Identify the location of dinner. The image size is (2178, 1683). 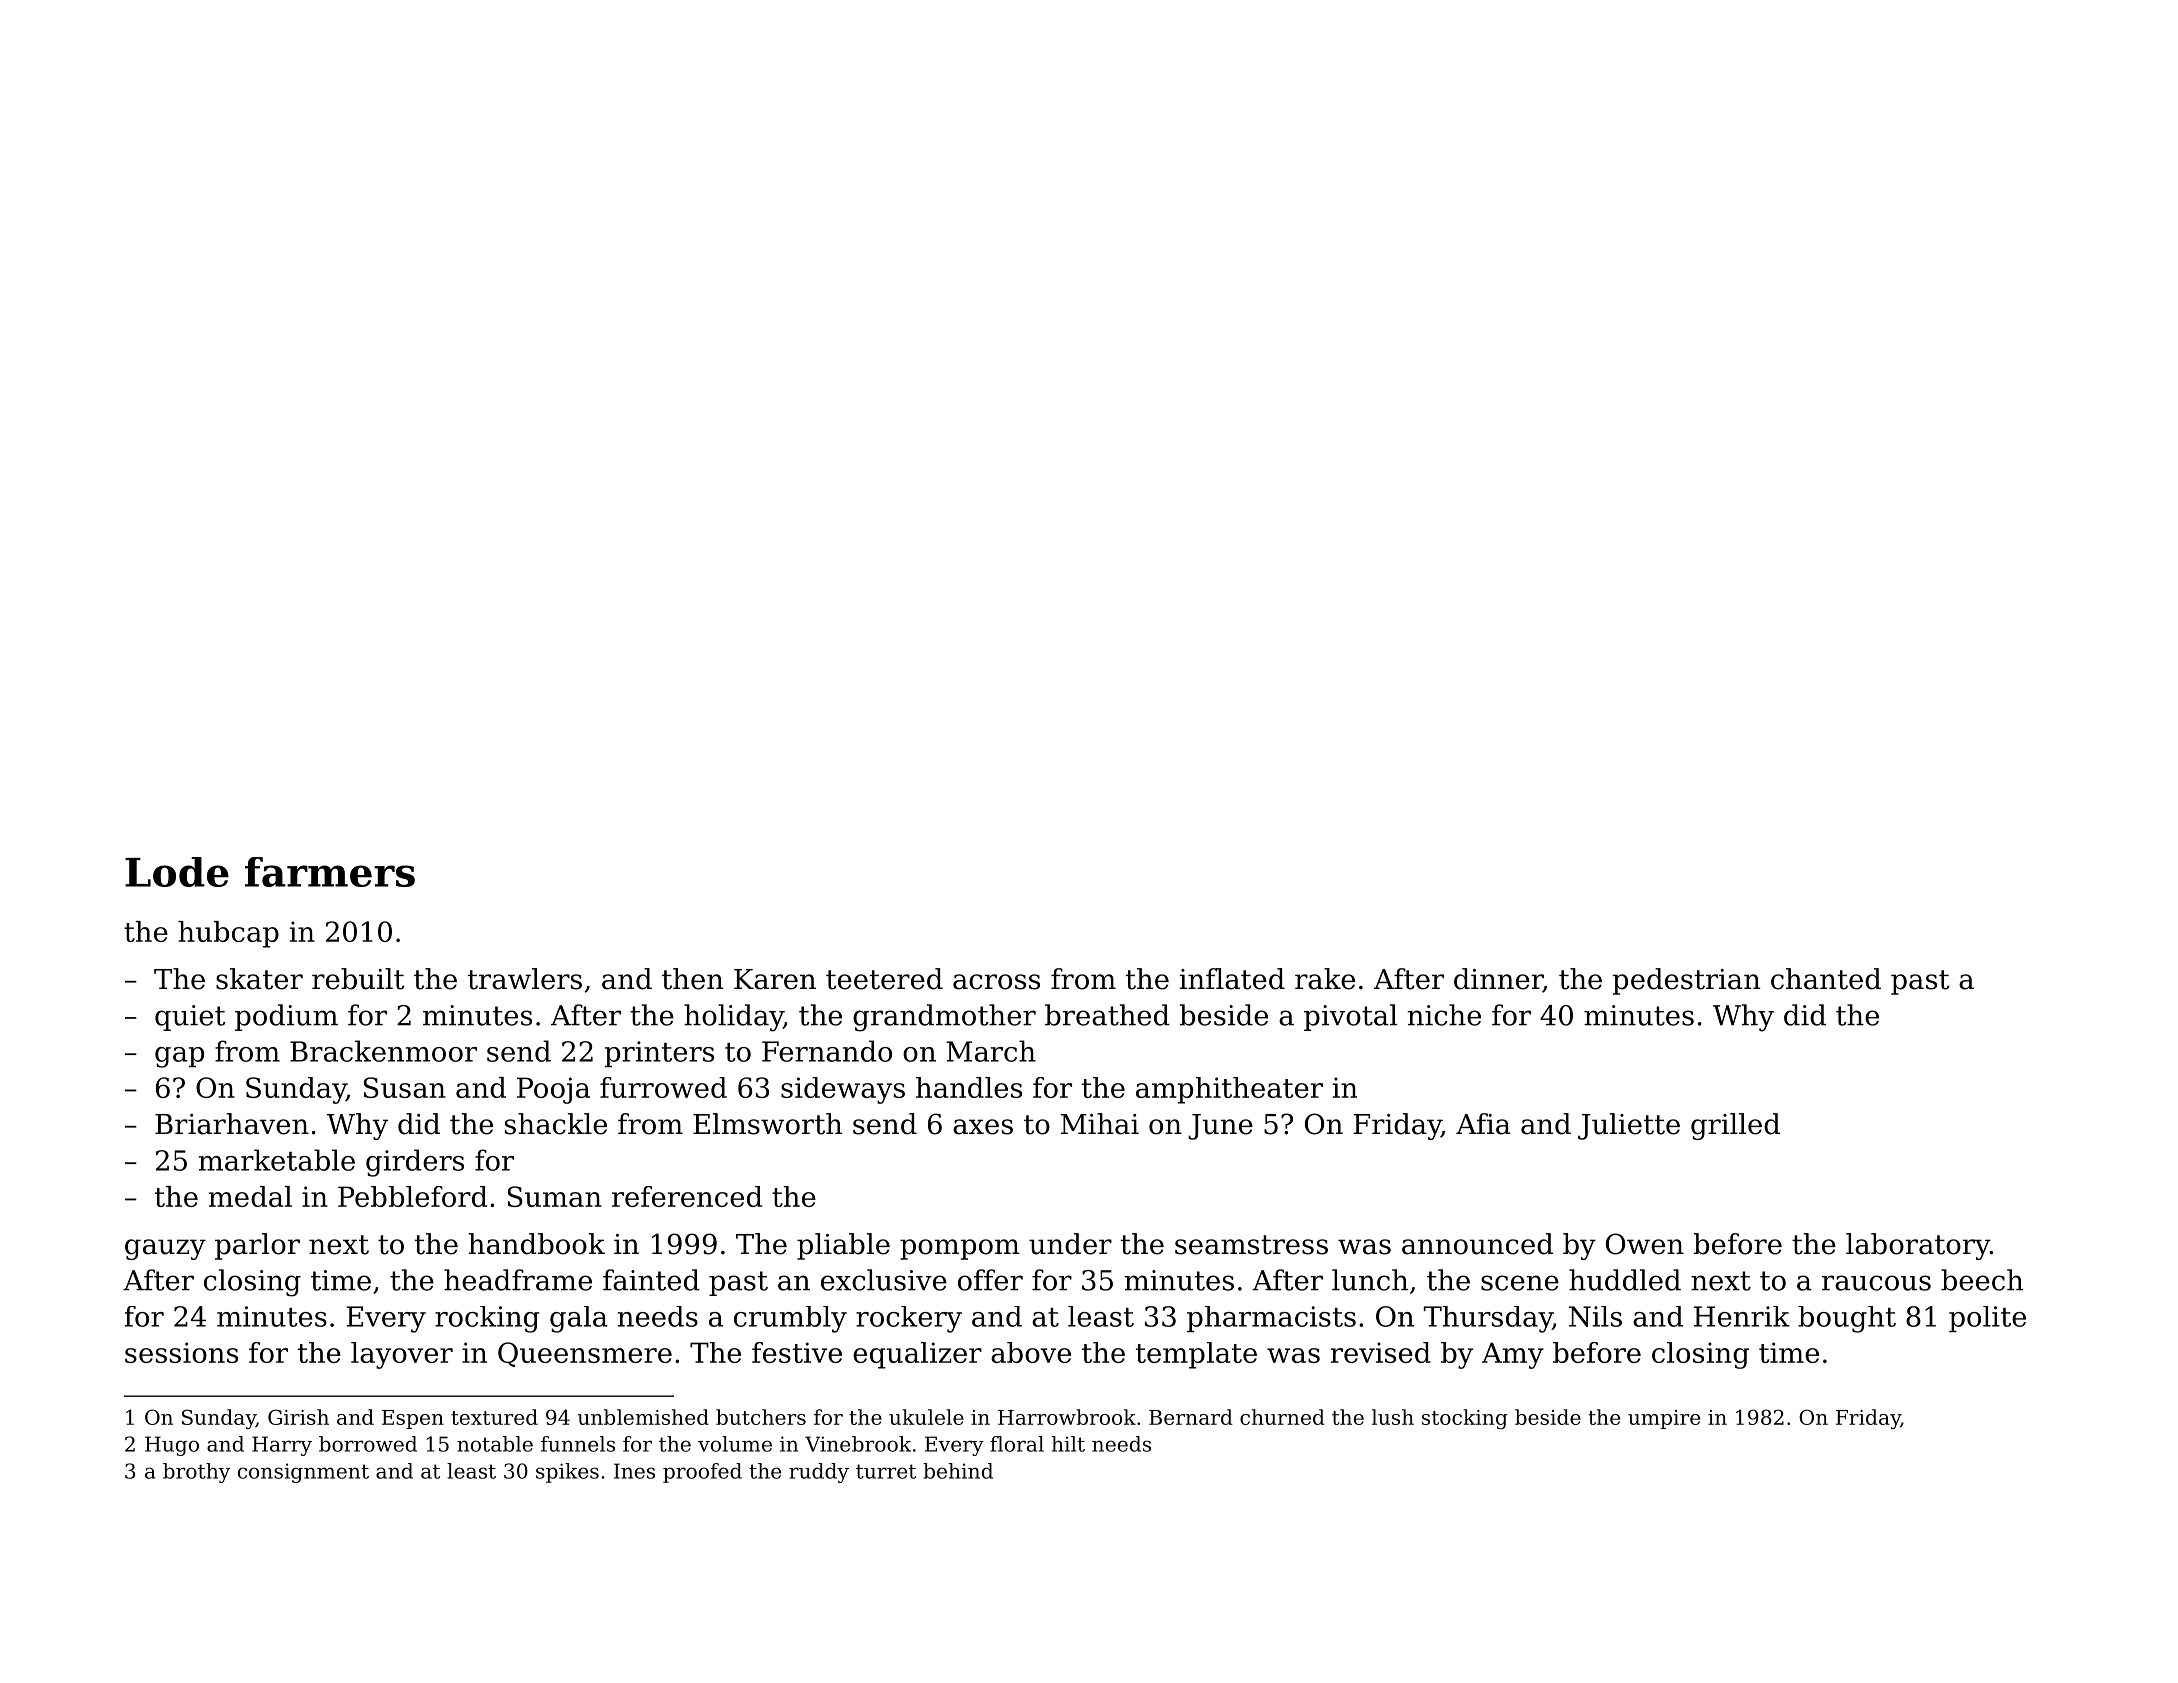
(1498, 980).
